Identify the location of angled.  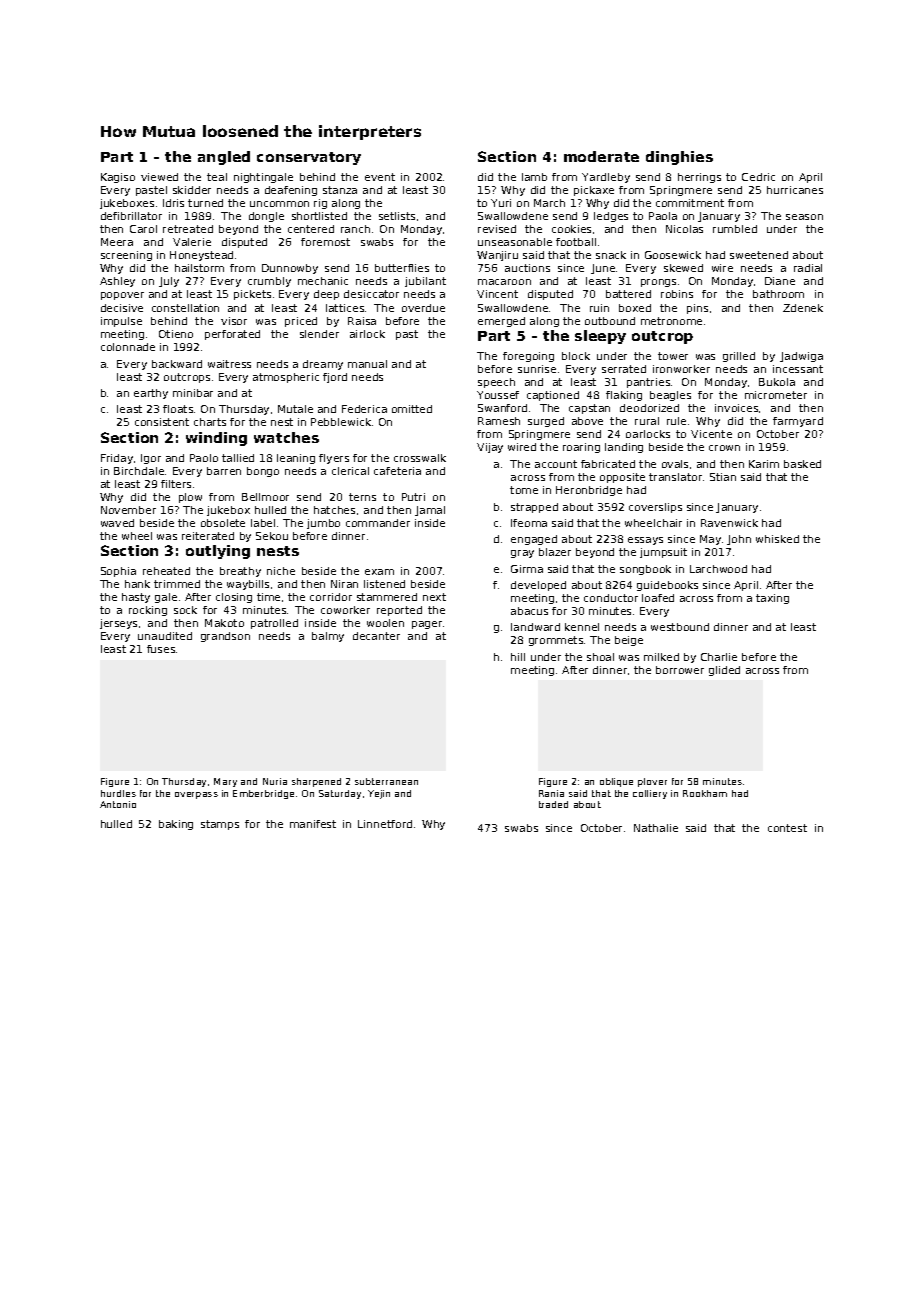
(224, 158).
